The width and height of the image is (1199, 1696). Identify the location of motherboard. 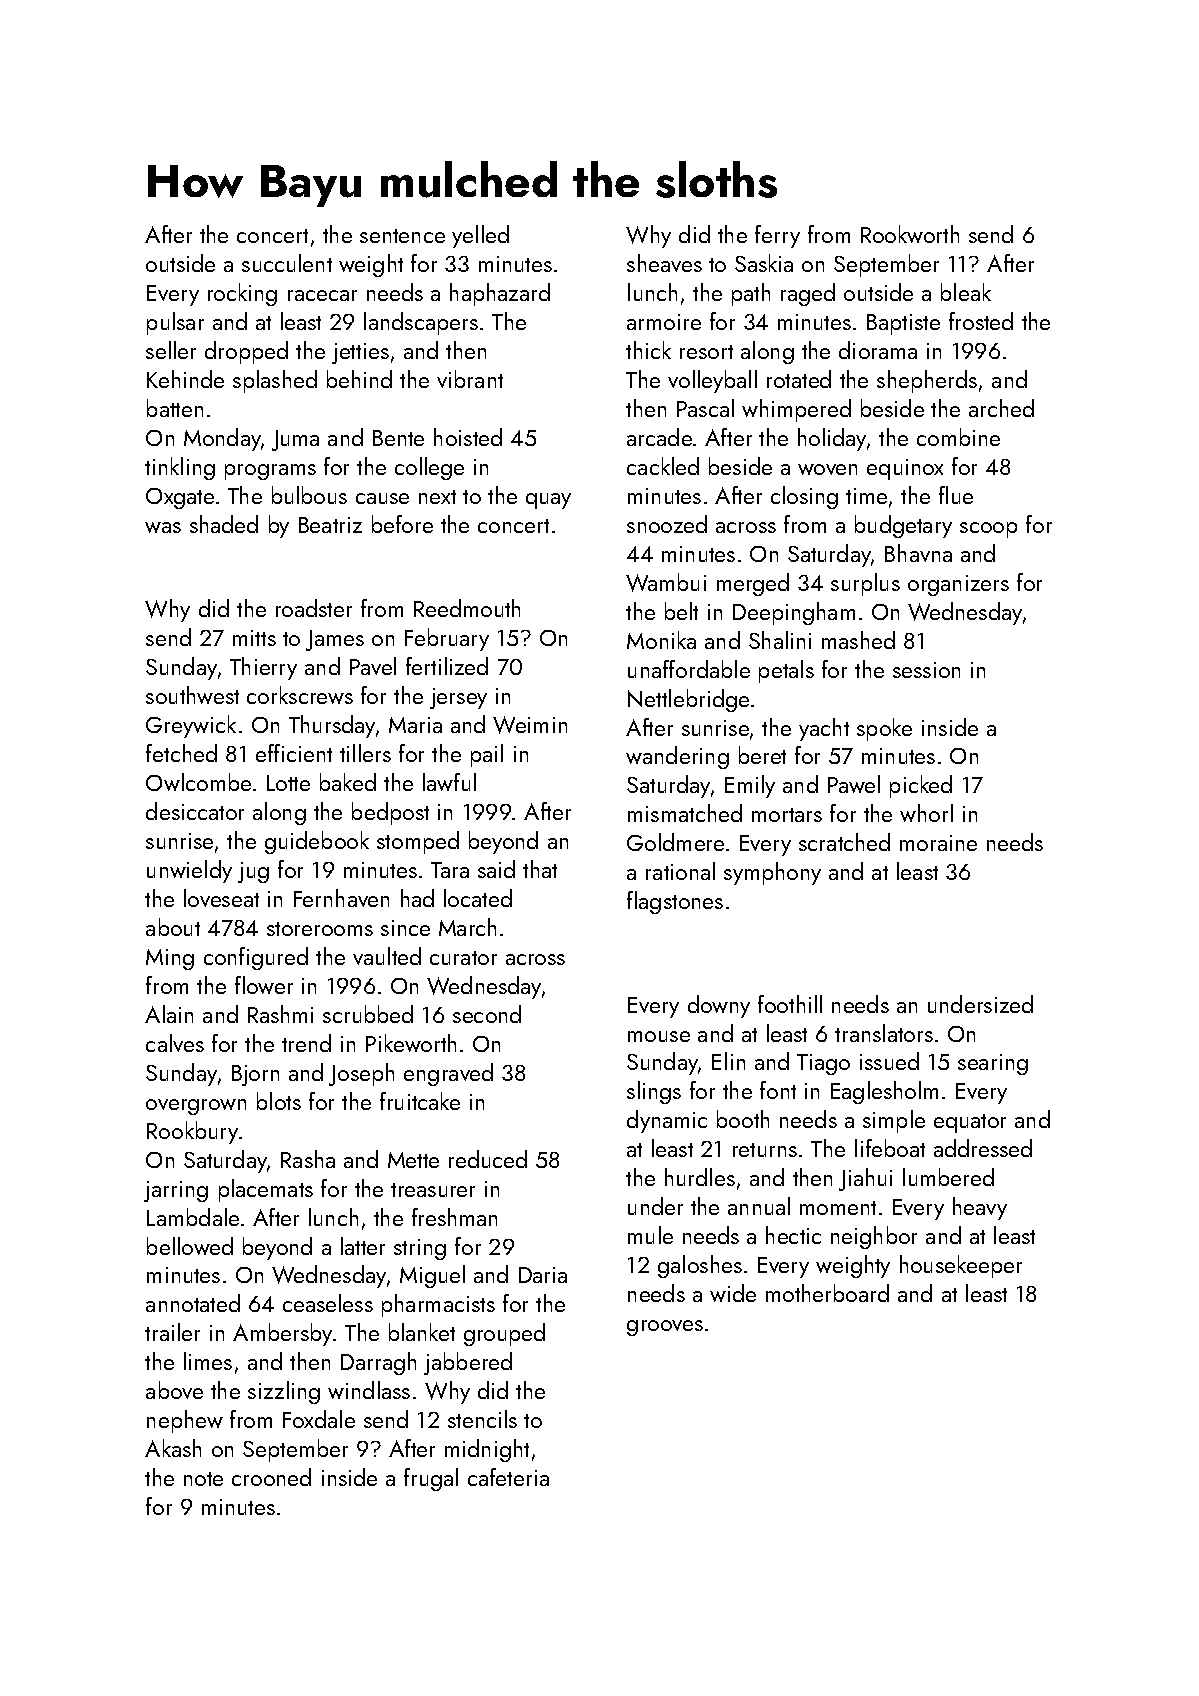
(827, 1293).
